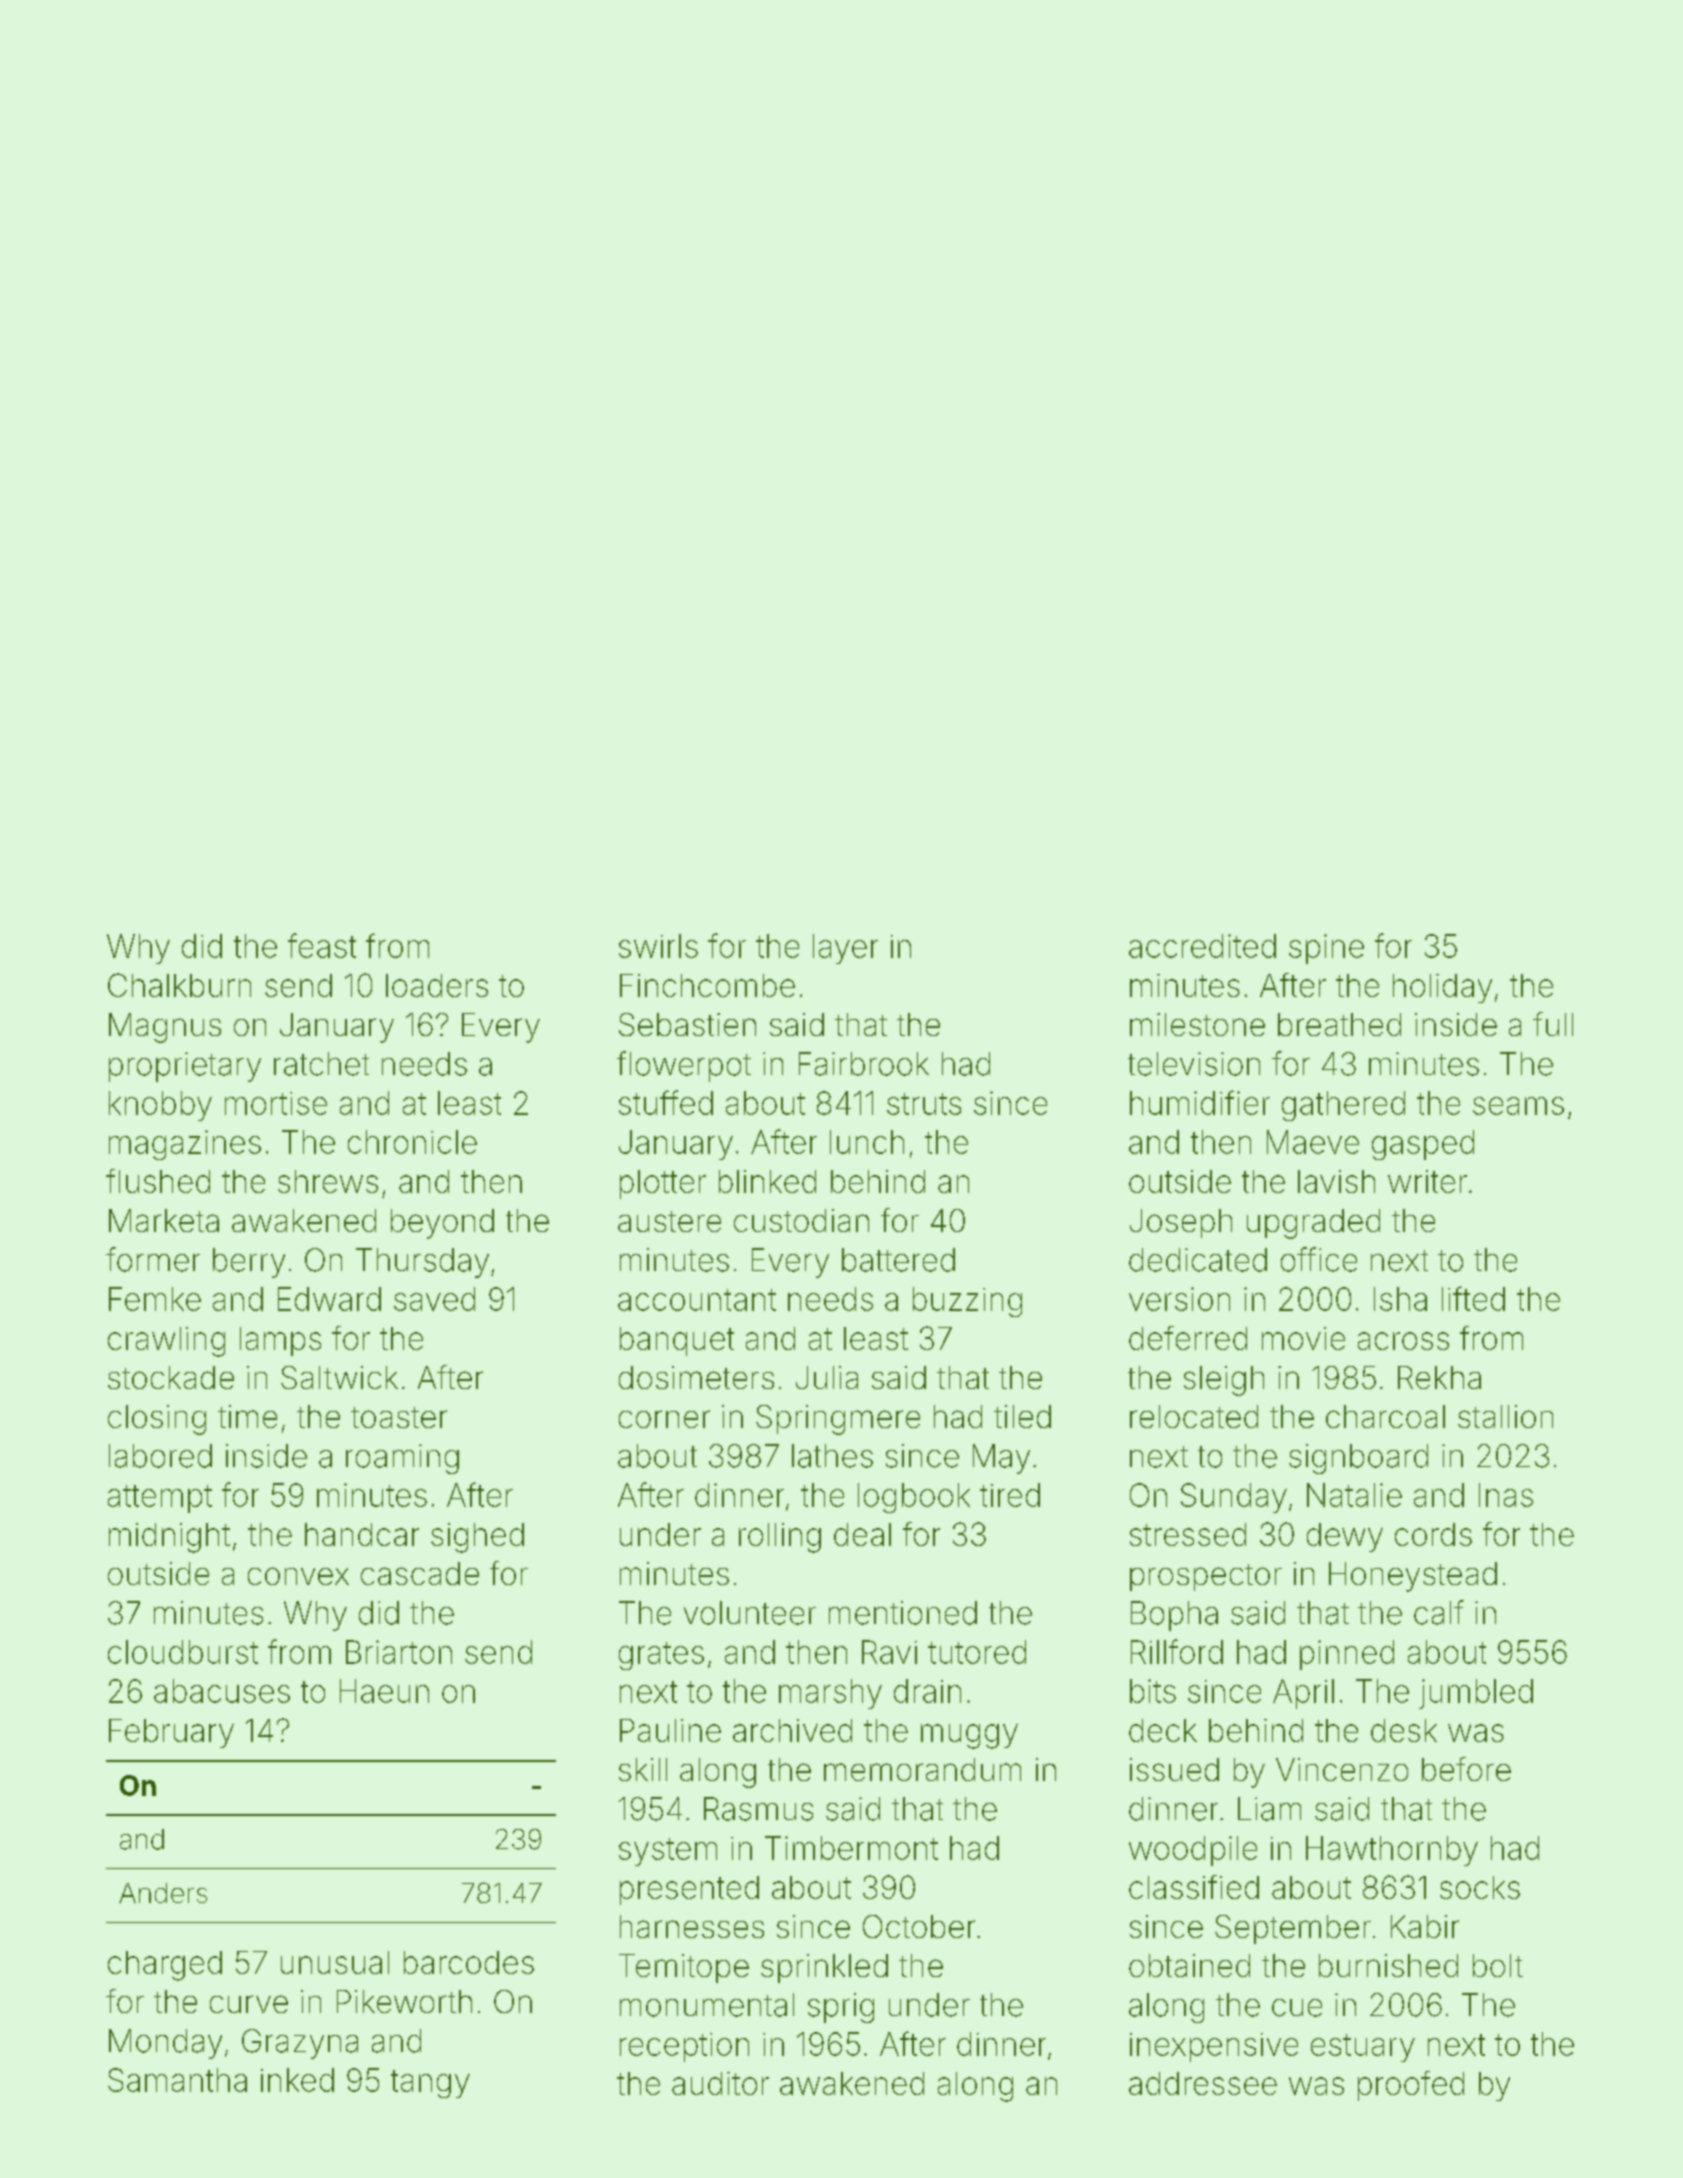  Describe the element at coordinates (437, 985) in the screenshot. I see `loaders` at that location.
